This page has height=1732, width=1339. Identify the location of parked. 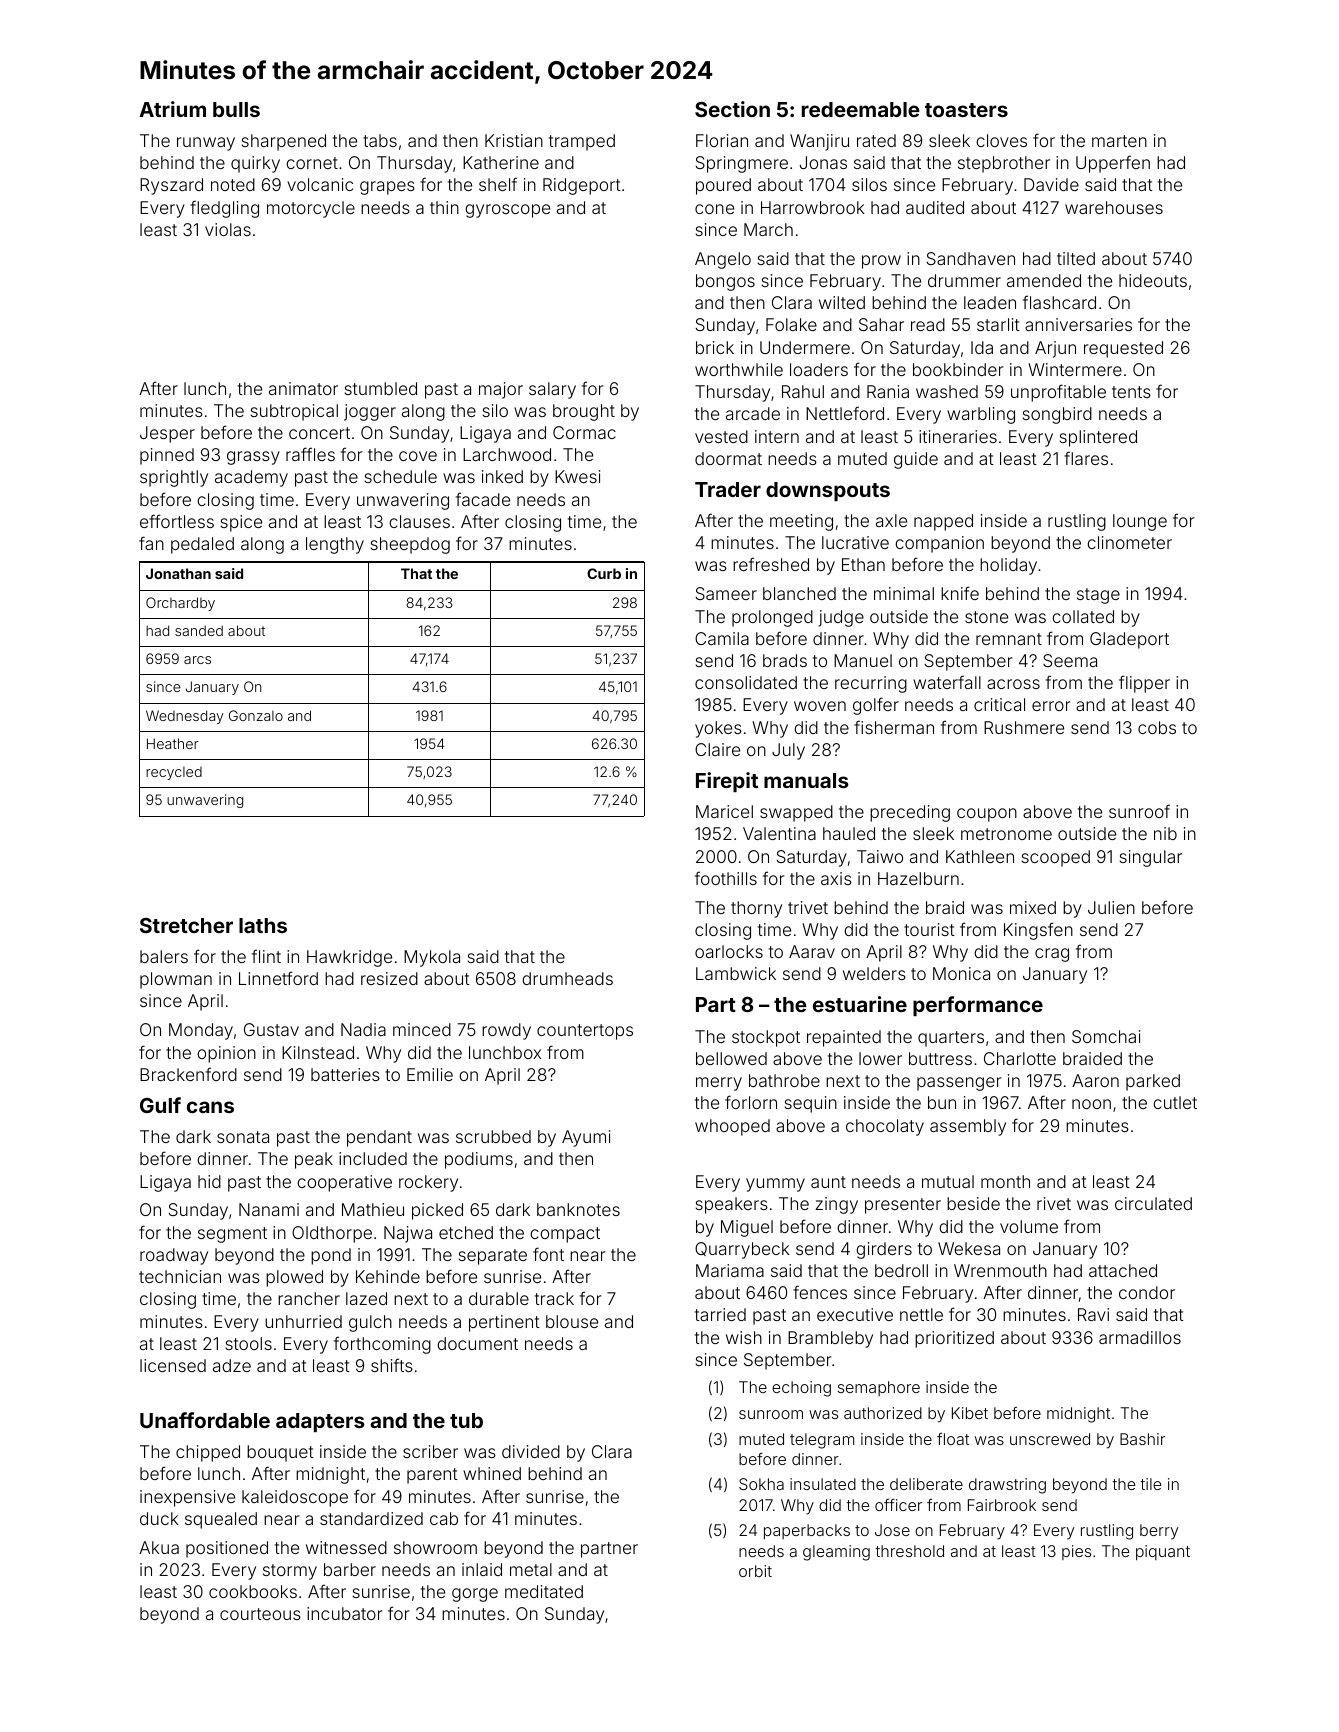
(1153, 1082).
